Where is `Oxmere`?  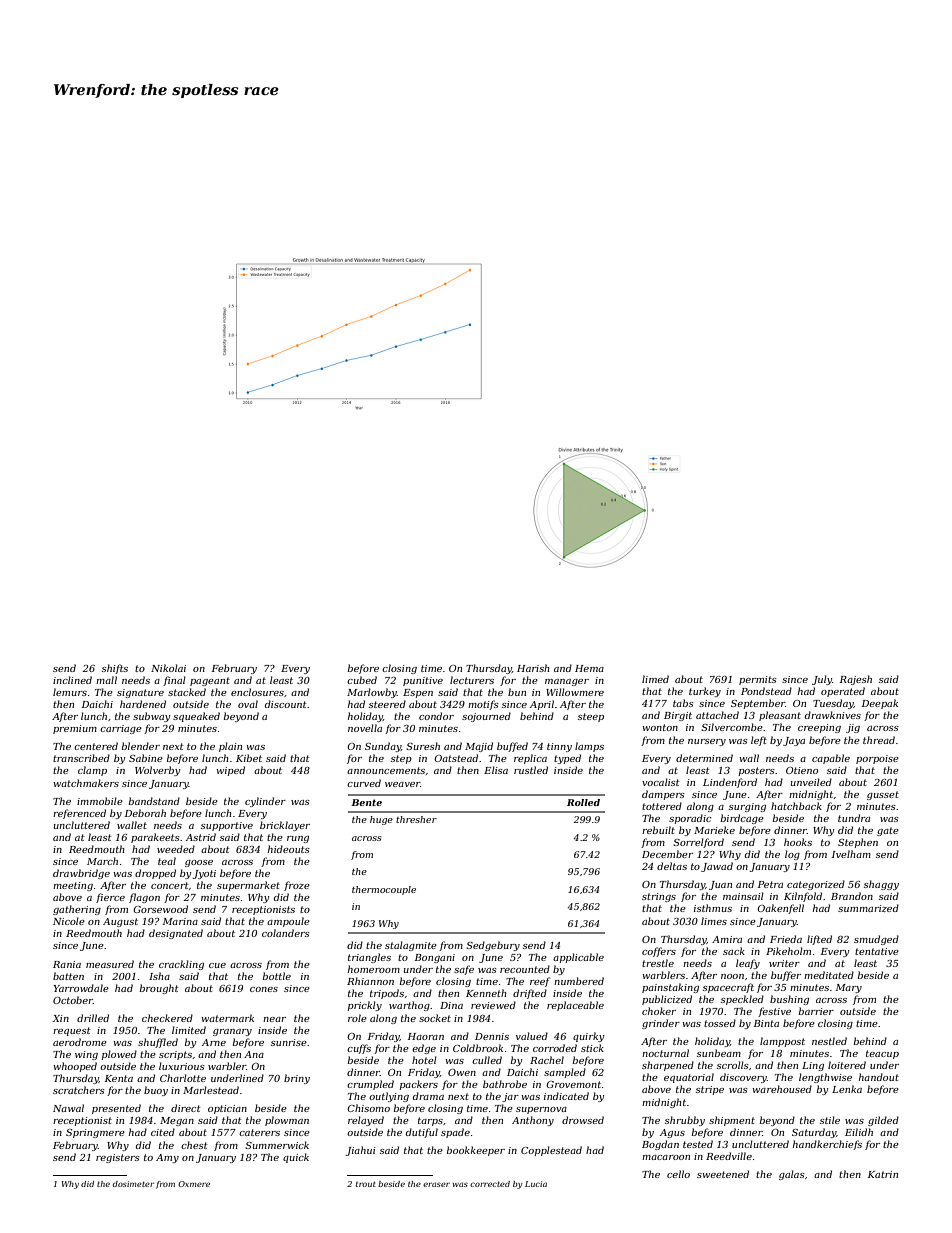 Oxmere is located at coordinates (194, 1184).
